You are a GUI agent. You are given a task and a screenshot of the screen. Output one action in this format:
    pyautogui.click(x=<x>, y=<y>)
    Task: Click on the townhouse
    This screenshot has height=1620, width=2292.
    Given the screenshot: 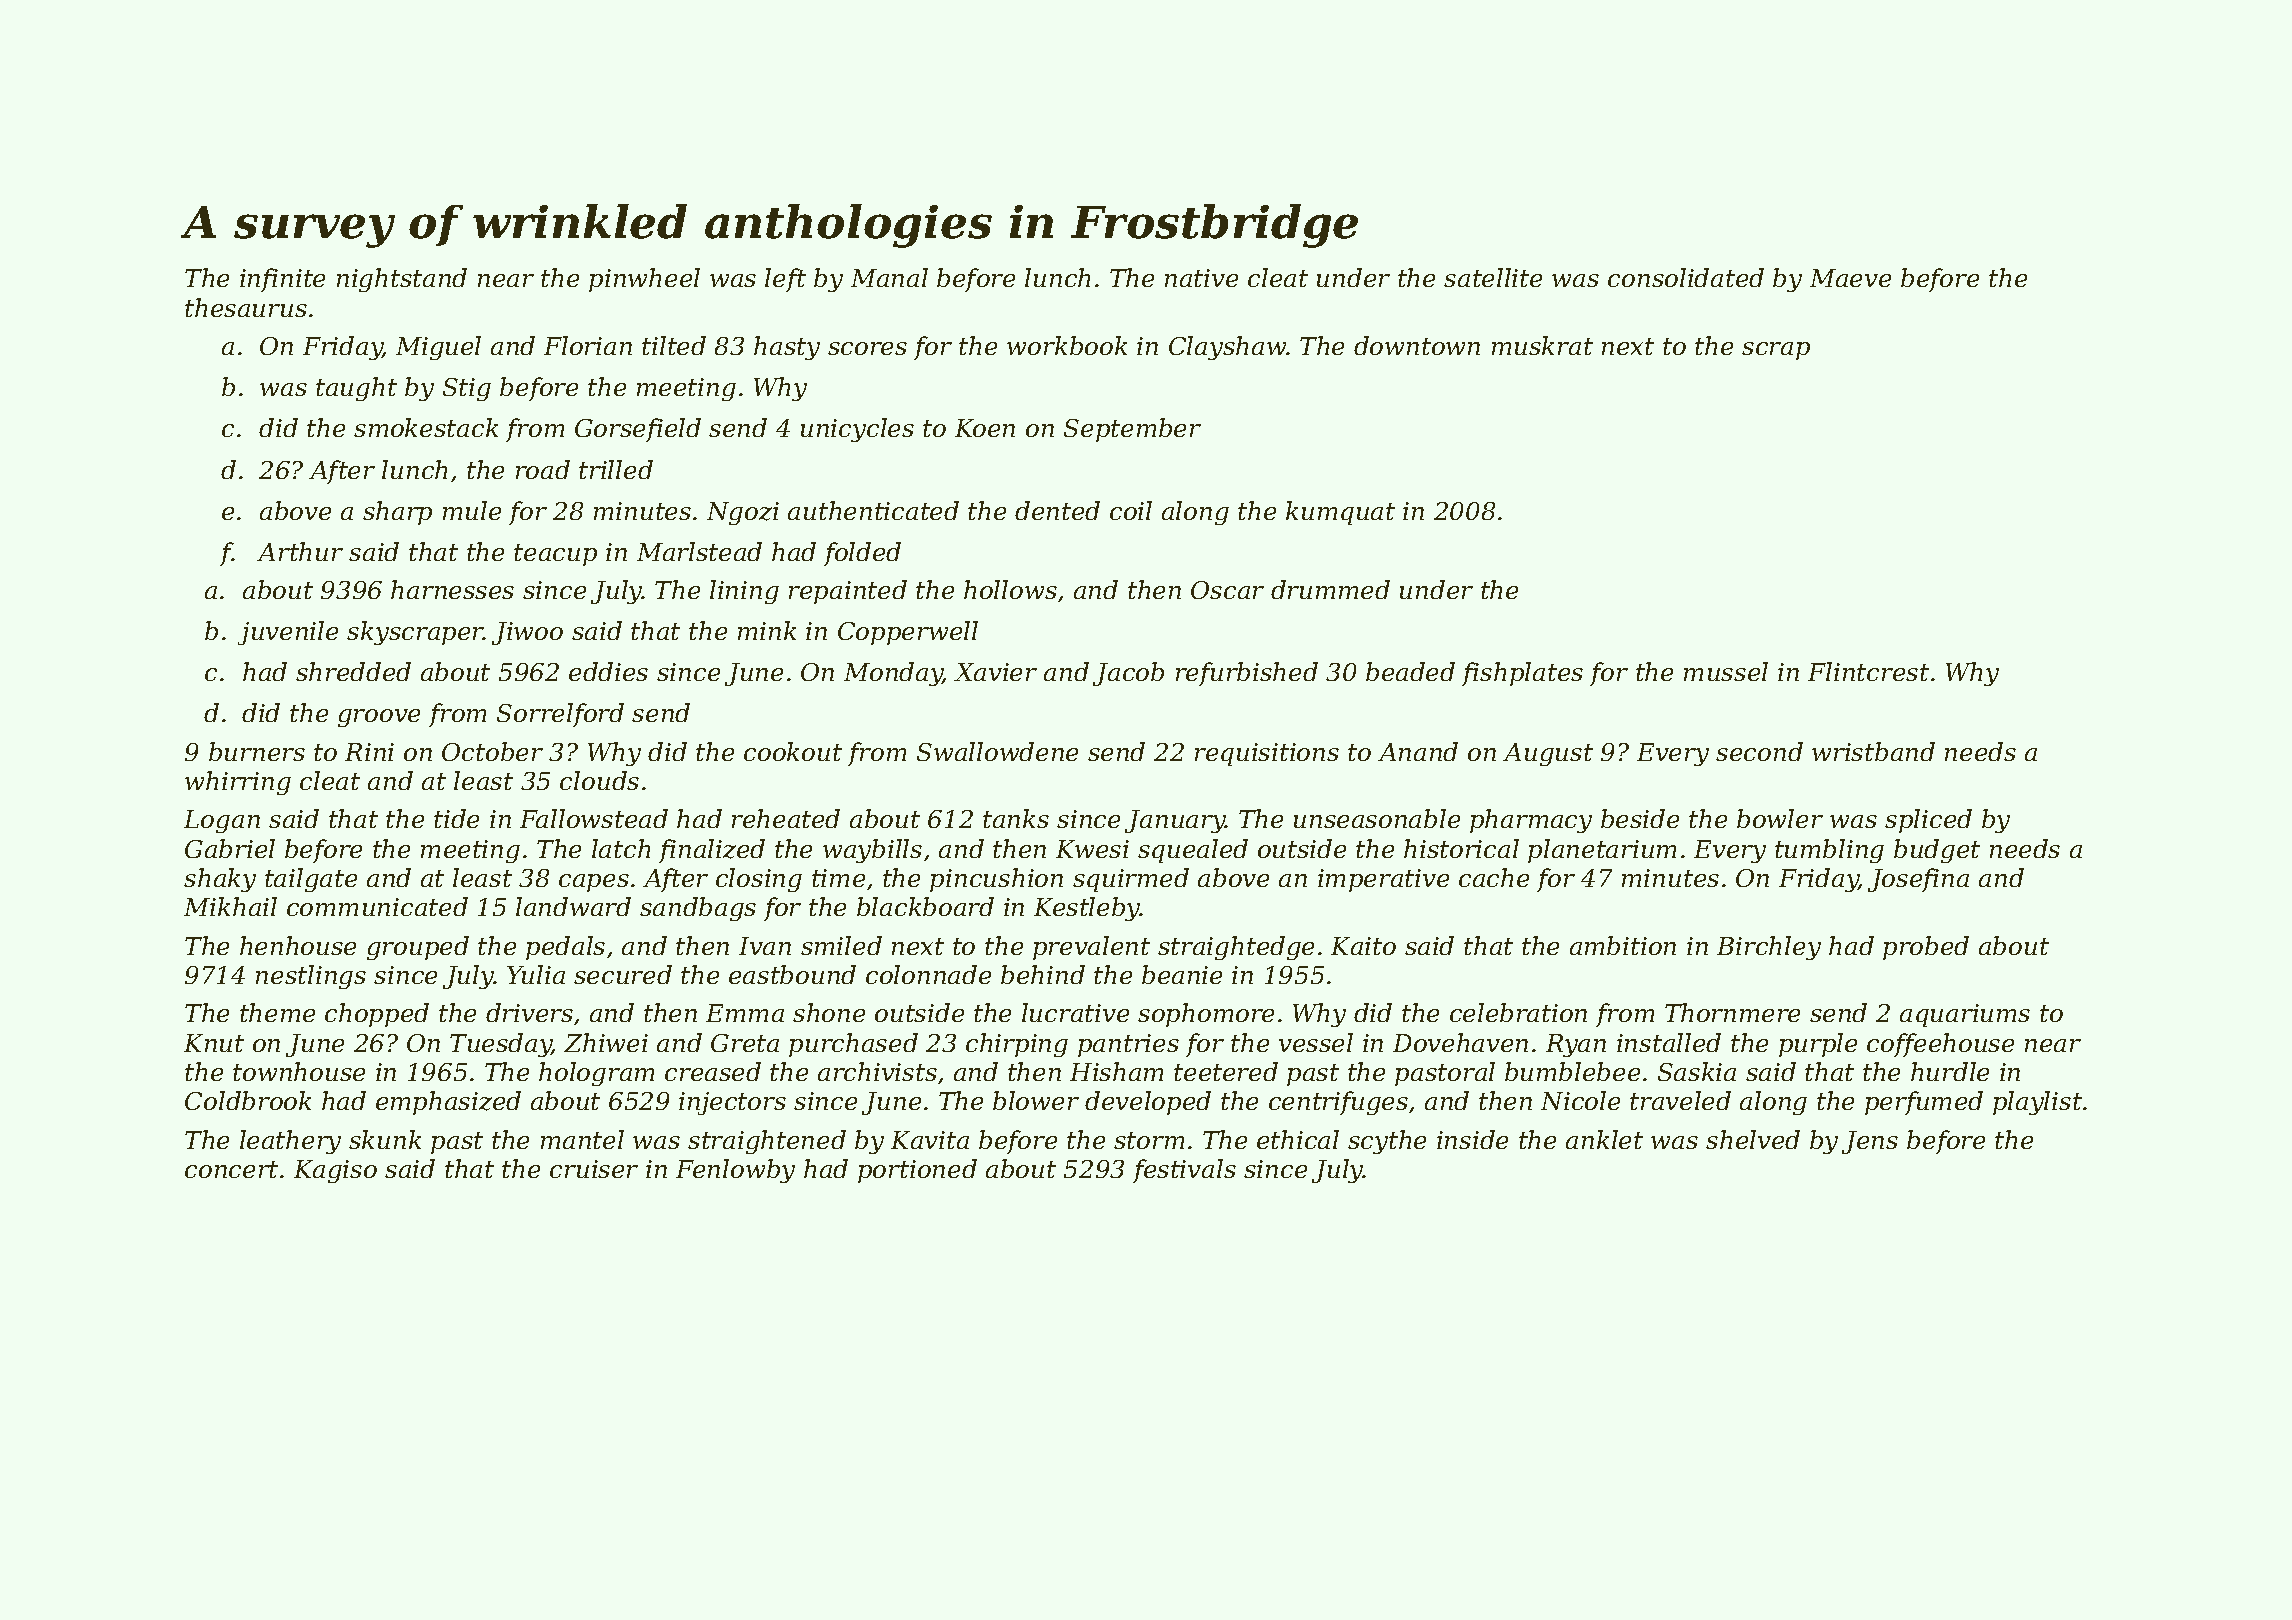 What is the action you would take?
    pyautogui.click(x=299, y=1071)
